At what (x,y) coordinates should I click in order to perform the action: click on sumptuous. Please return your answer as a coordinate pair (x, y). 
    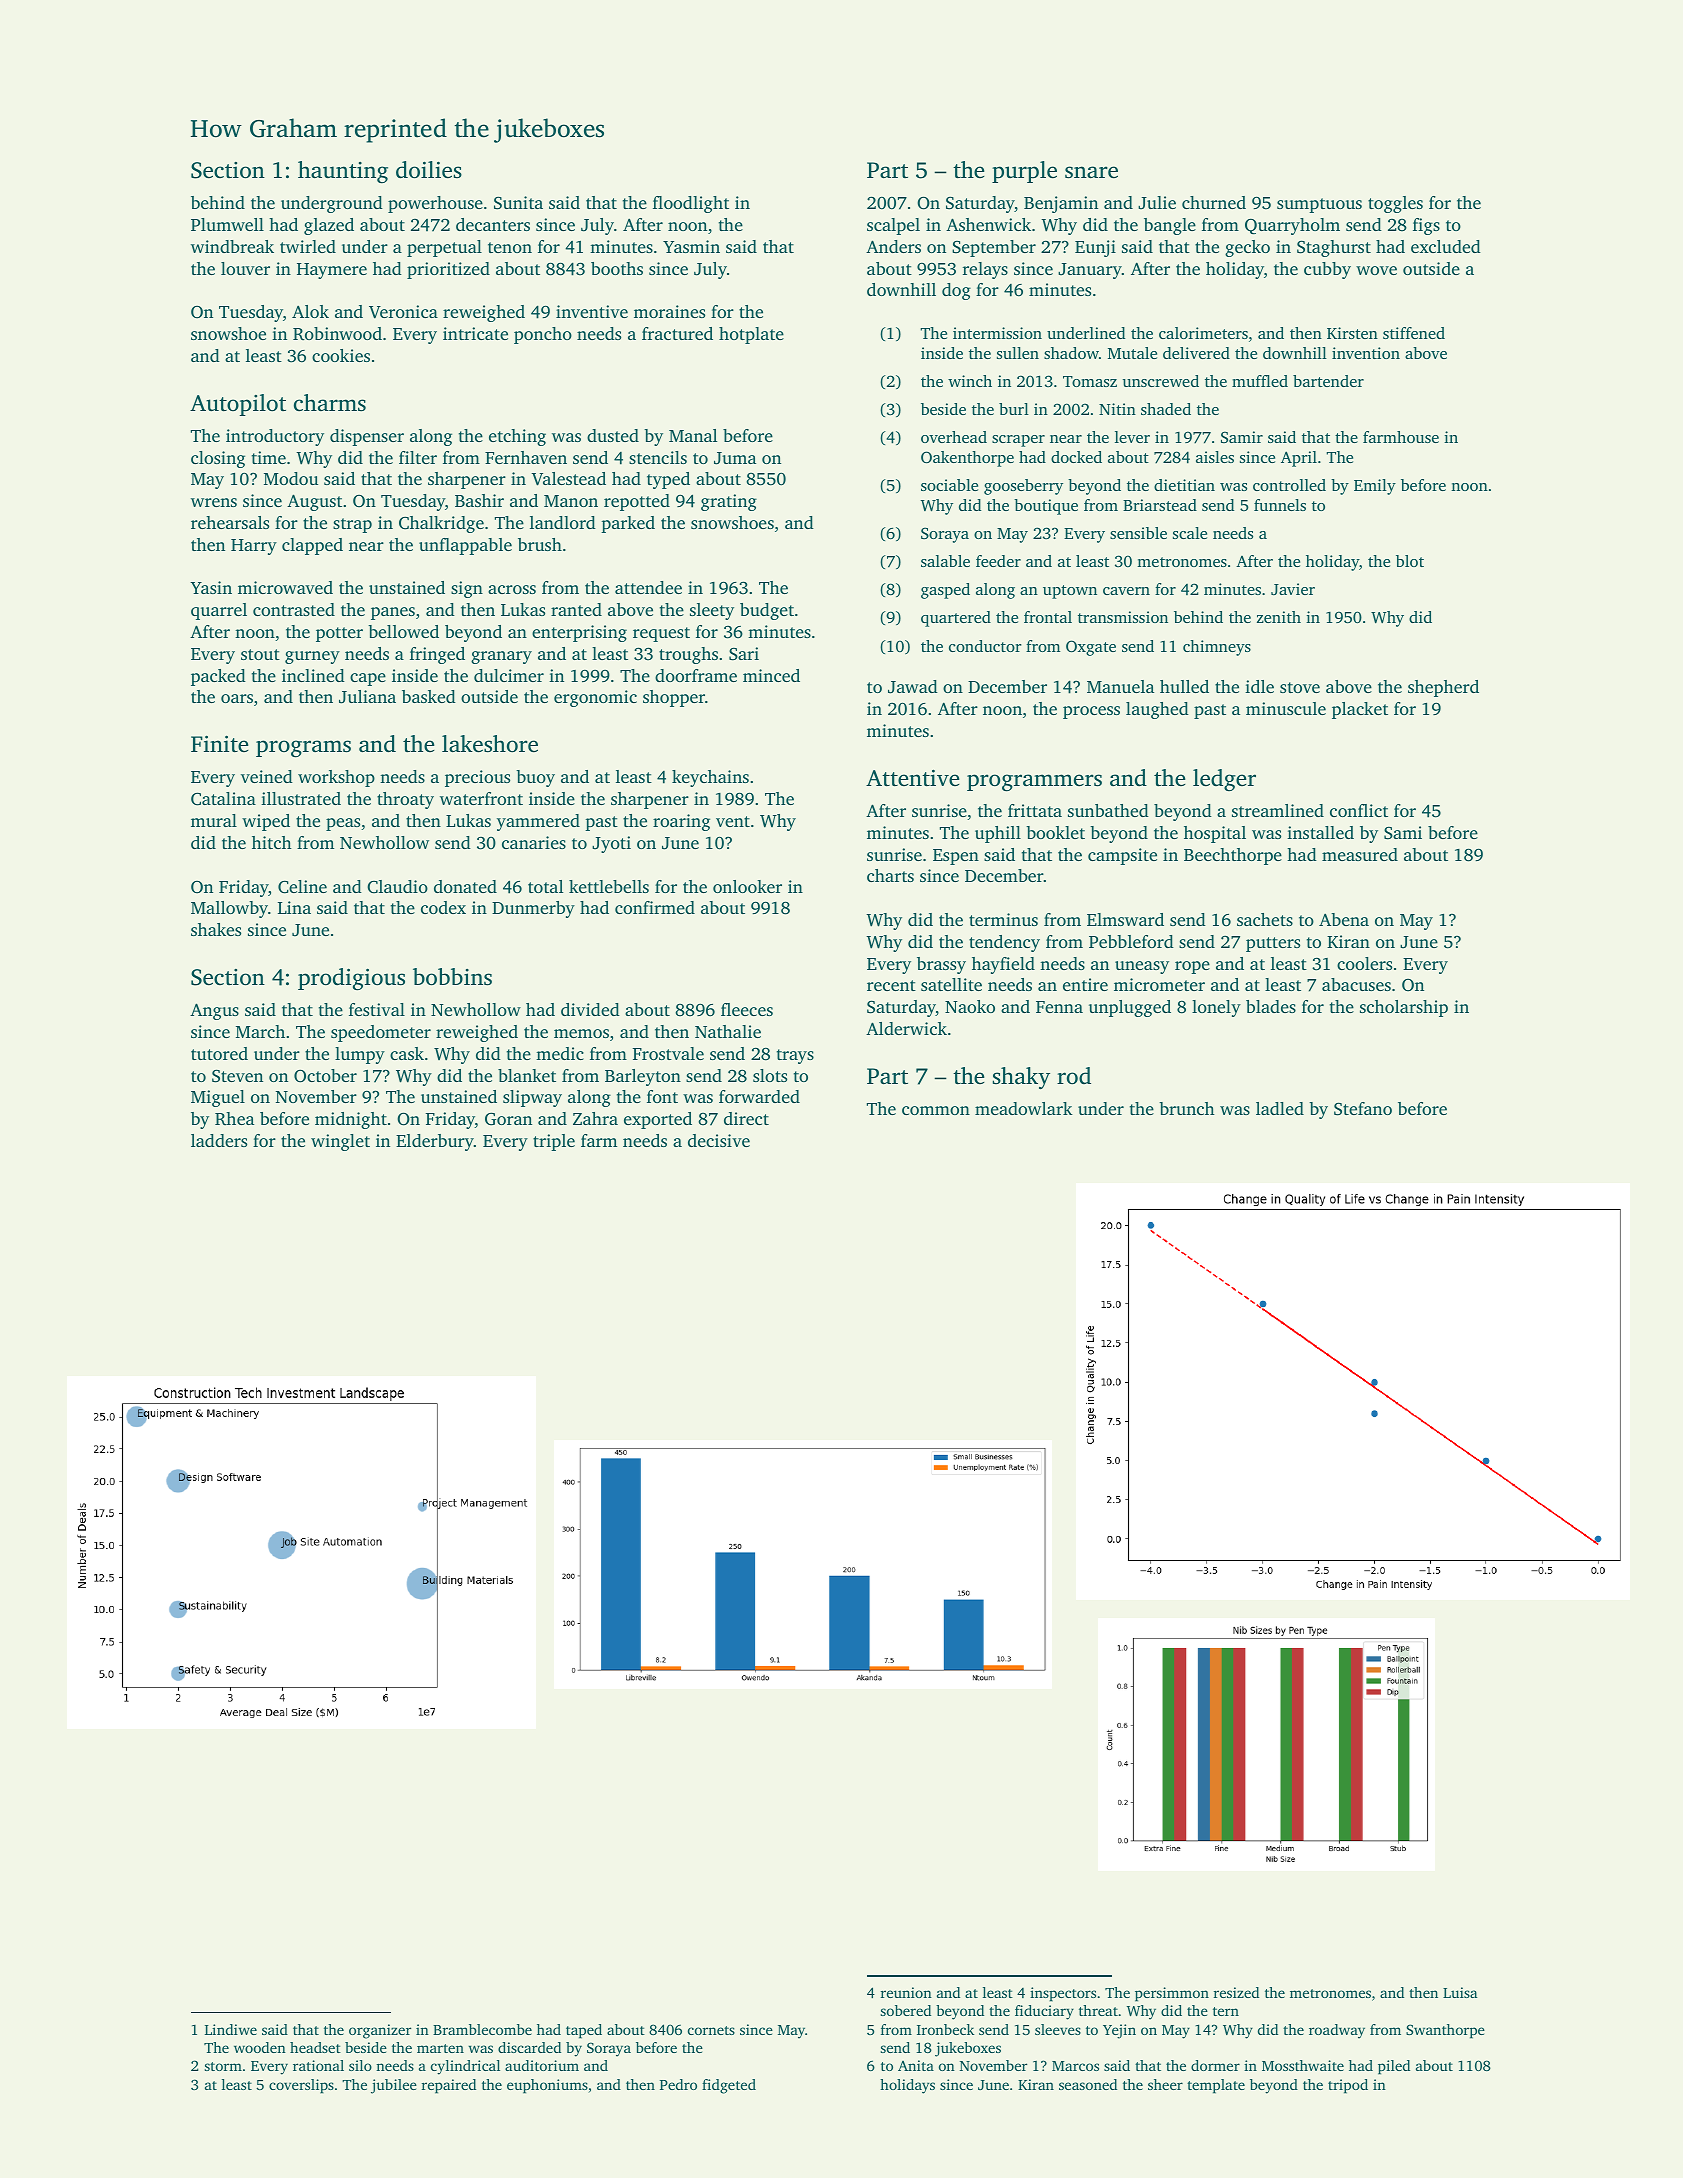
    Looking at the image, I should click on (1319, 205).
